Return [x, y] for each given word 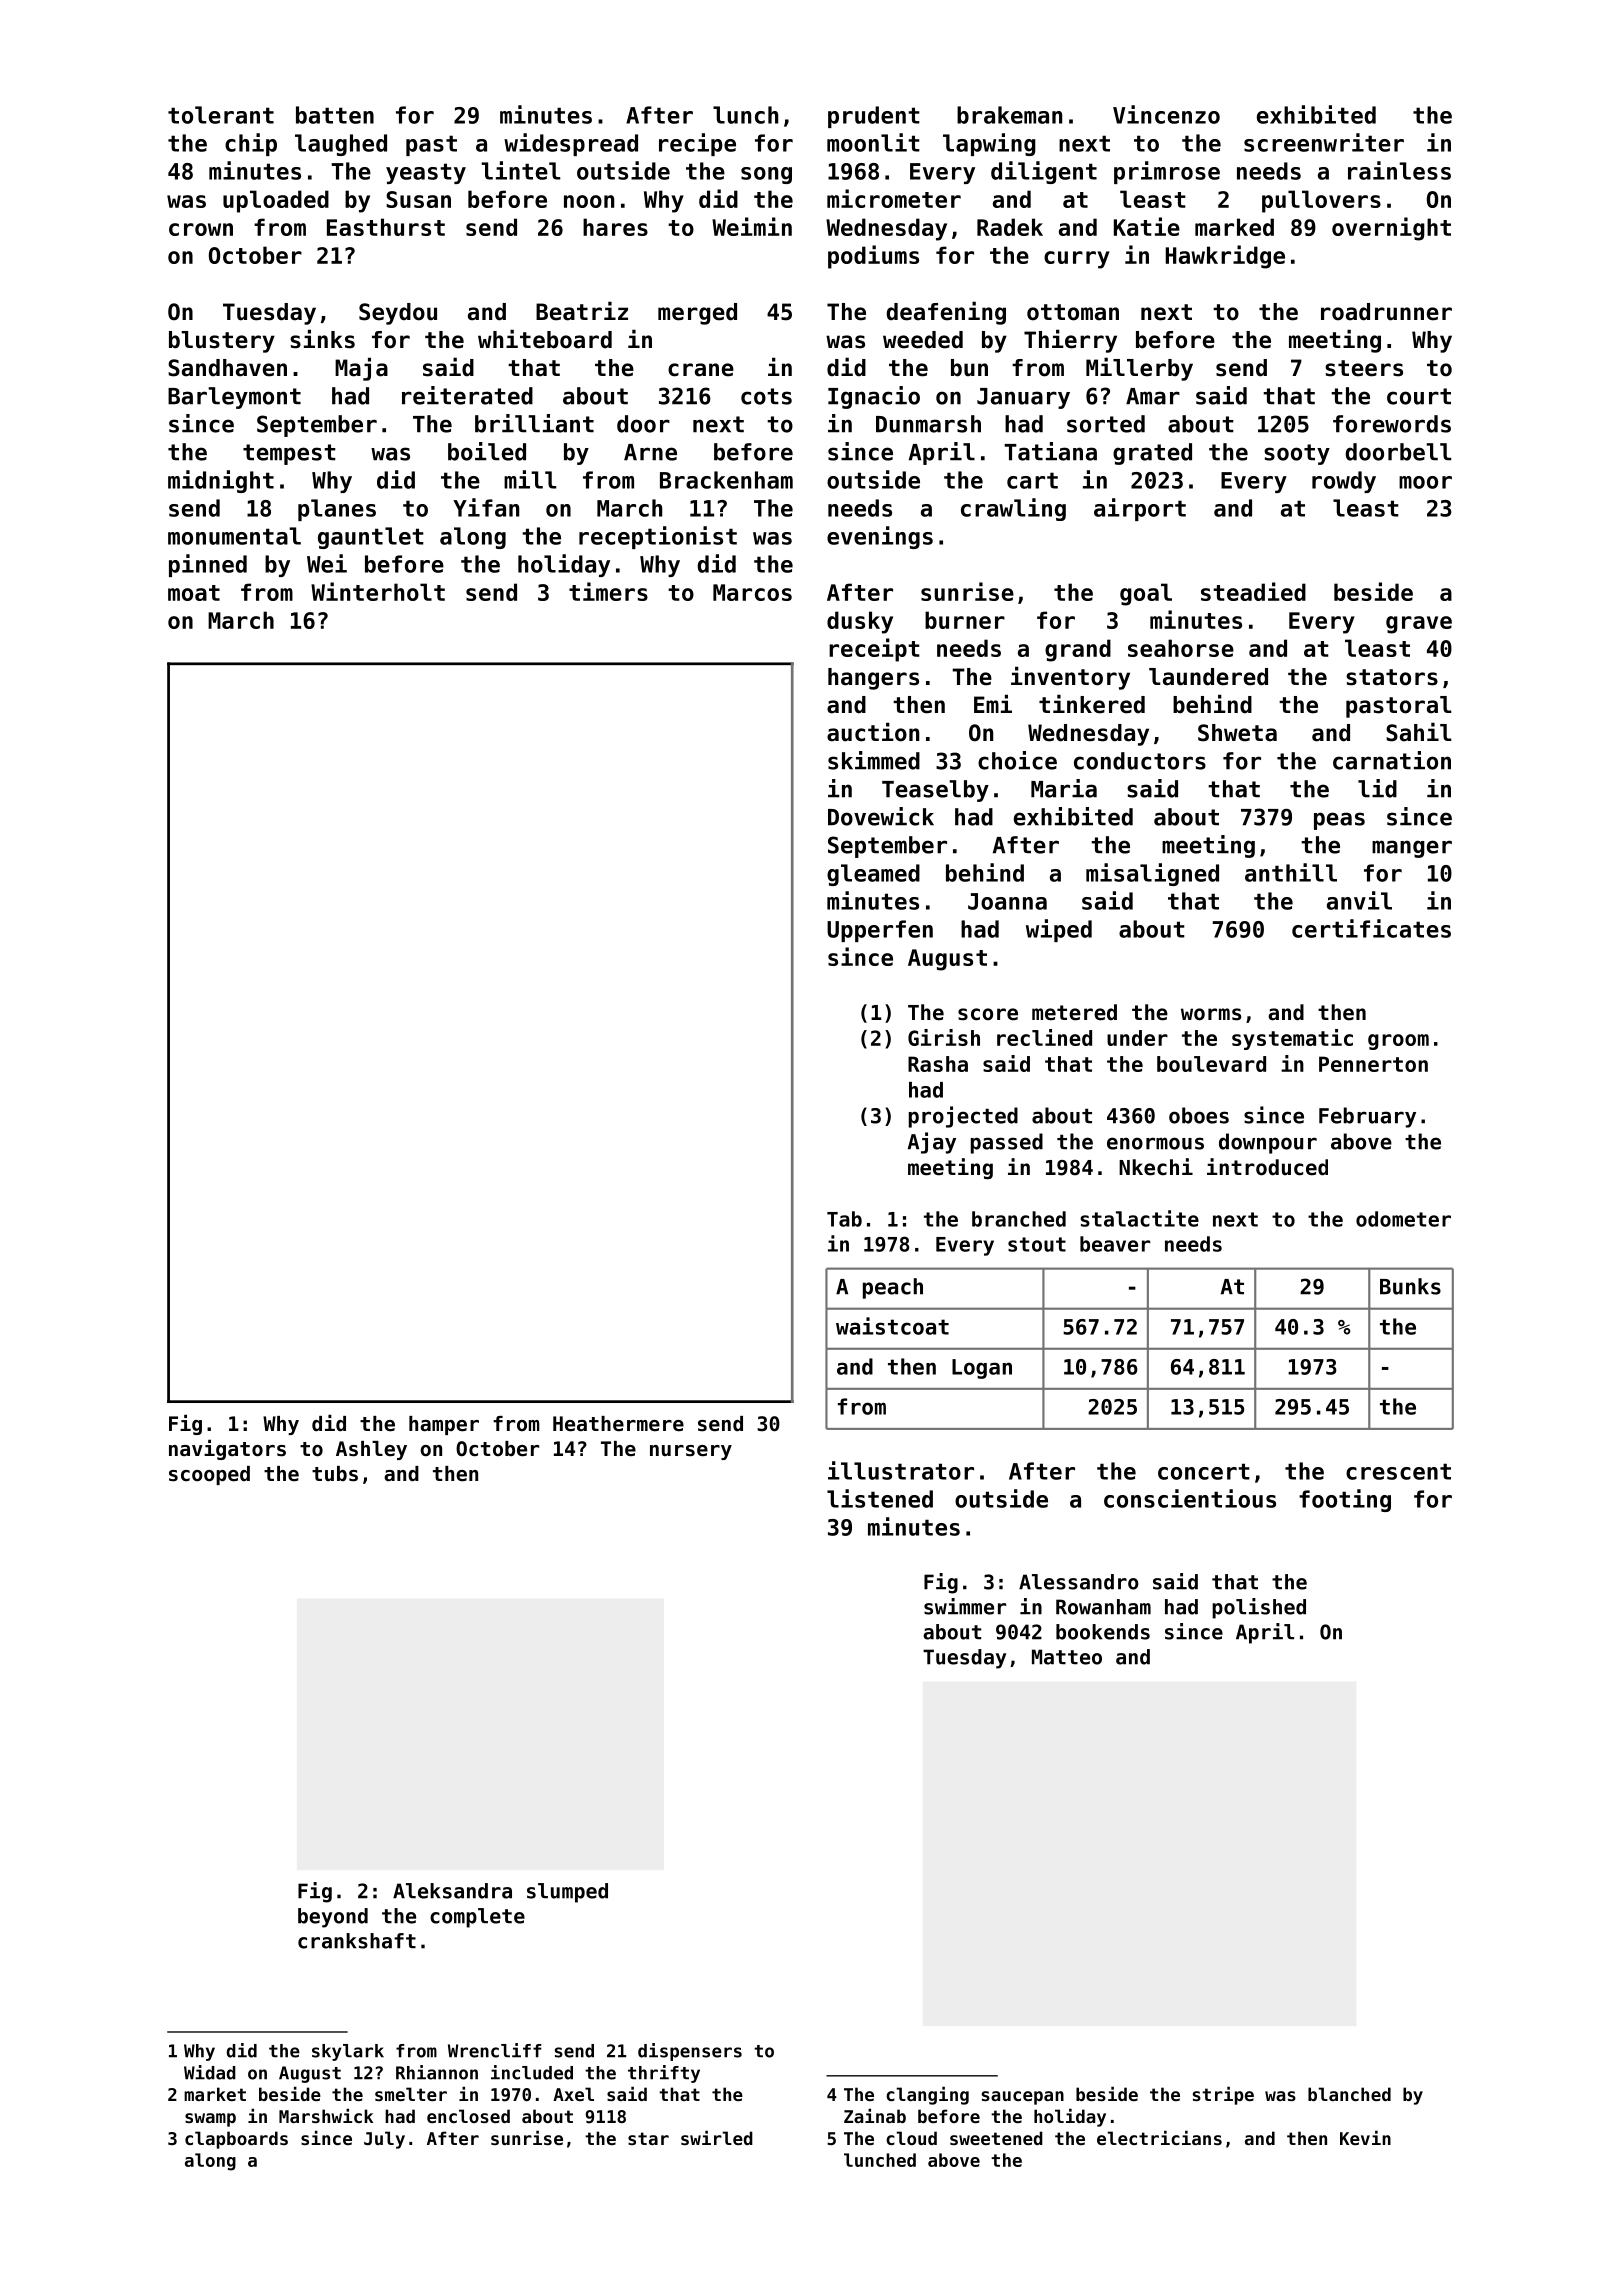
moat [194, 593]
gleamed [873, 875]
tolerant [221, 115]
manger [1412, 849]
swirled [717, 2137]
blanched [1349, 2094]
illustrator [901, 1470]
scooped [209, 1475]
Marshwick [326, 2115]
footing [1345, 1500]
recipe [697, 144]
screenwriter [1324, 142]
